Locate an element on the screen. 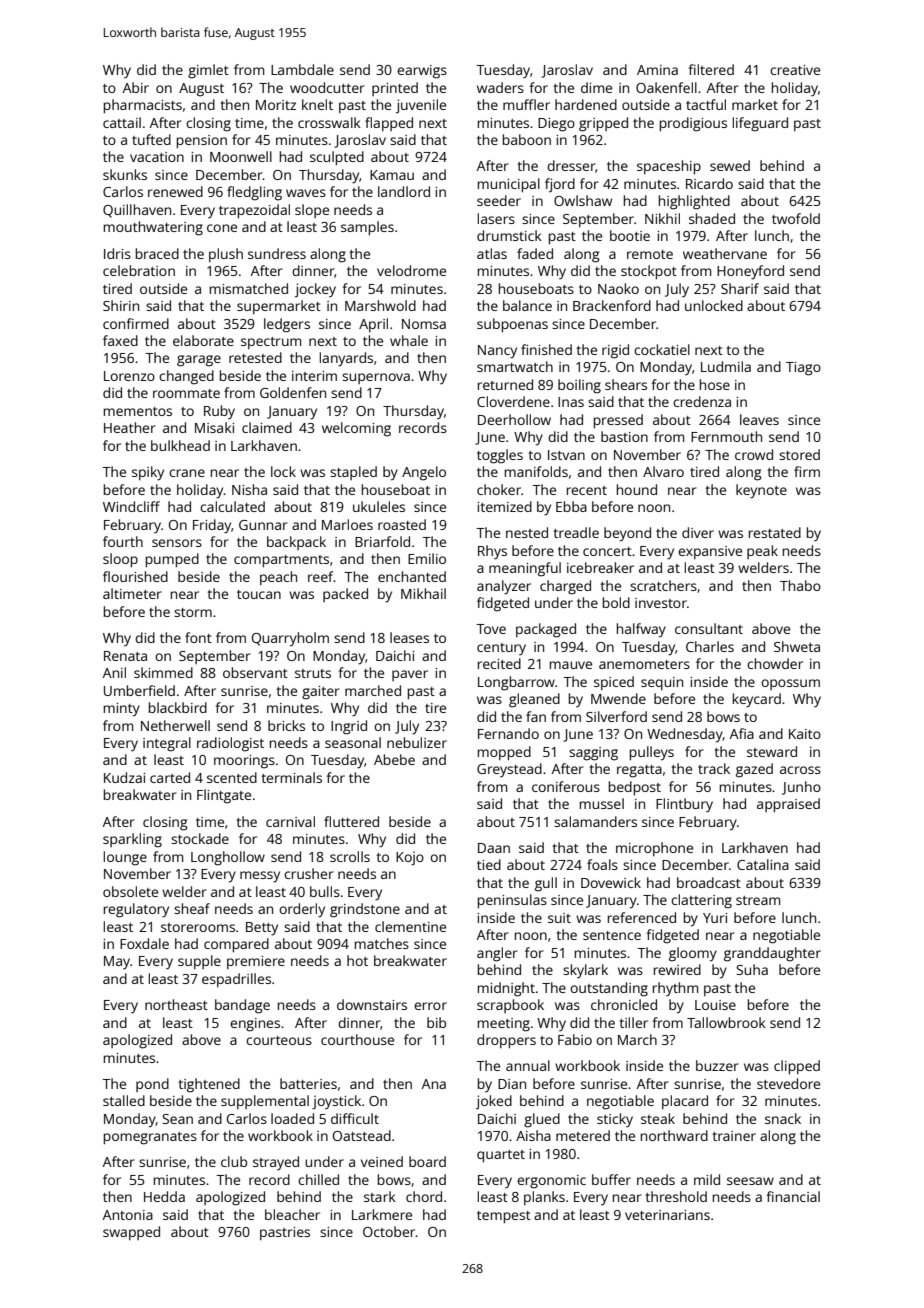  Wednesday is located at coordinates (685, 735).
